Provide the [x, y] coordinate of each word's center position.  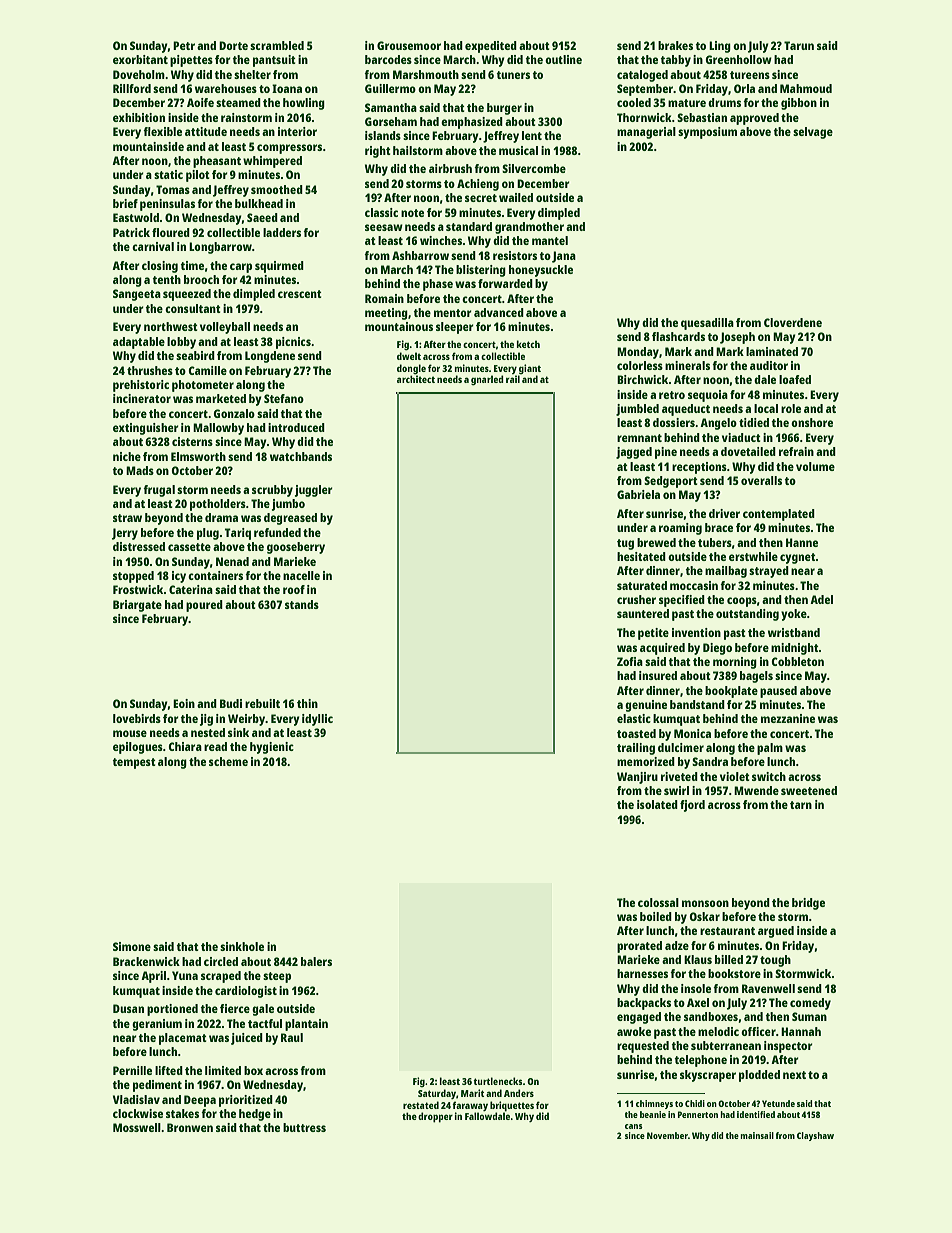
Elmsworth [198, 456]
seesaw [384, 227]
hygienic [272, 748]
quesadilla [707, 324]
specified [682, 601]
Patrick [131, 232]
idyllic [317, 720]
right [378, 152]
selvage [813, 133]
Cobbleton [797, 661]
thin [307, 703]
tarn [801, 805]
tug [625, 544]
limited [223, 1070]
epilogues [138, 748]
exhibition [139, 117]
